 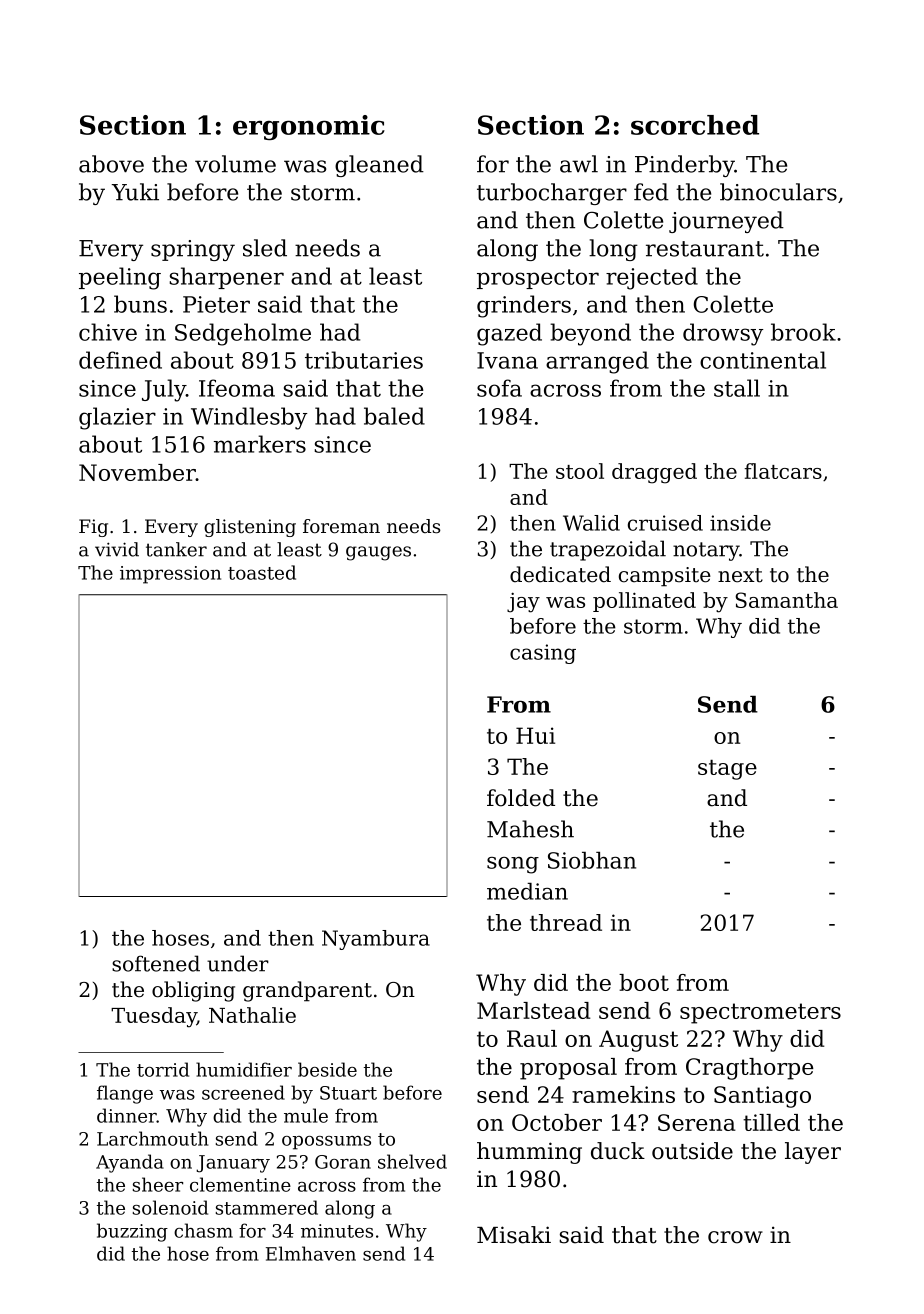 What do you see at coordinates (538, 279) in the image?
I see `prospector` at bounding box center [538, 279].
